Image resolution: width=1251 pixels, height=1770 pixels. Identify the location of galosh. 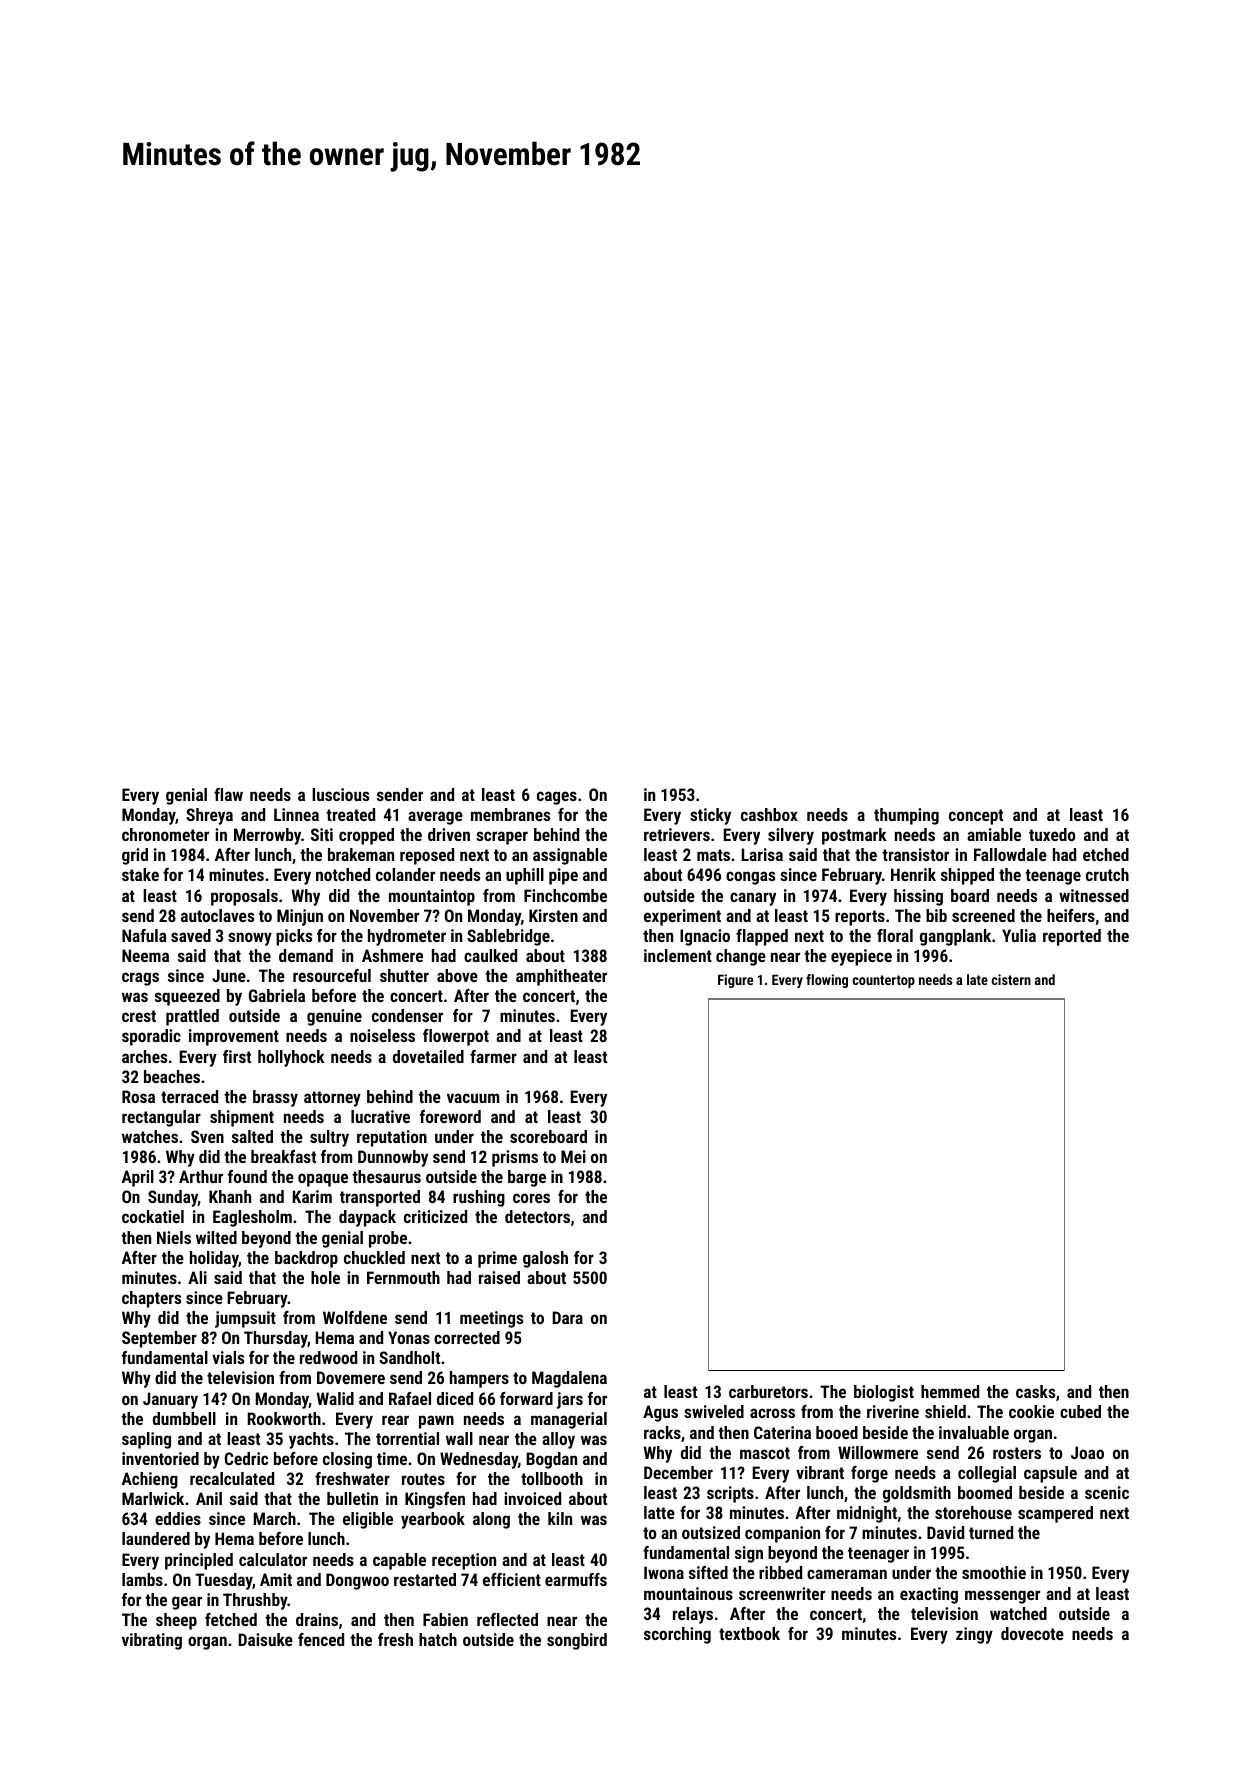
(545, 1259).
